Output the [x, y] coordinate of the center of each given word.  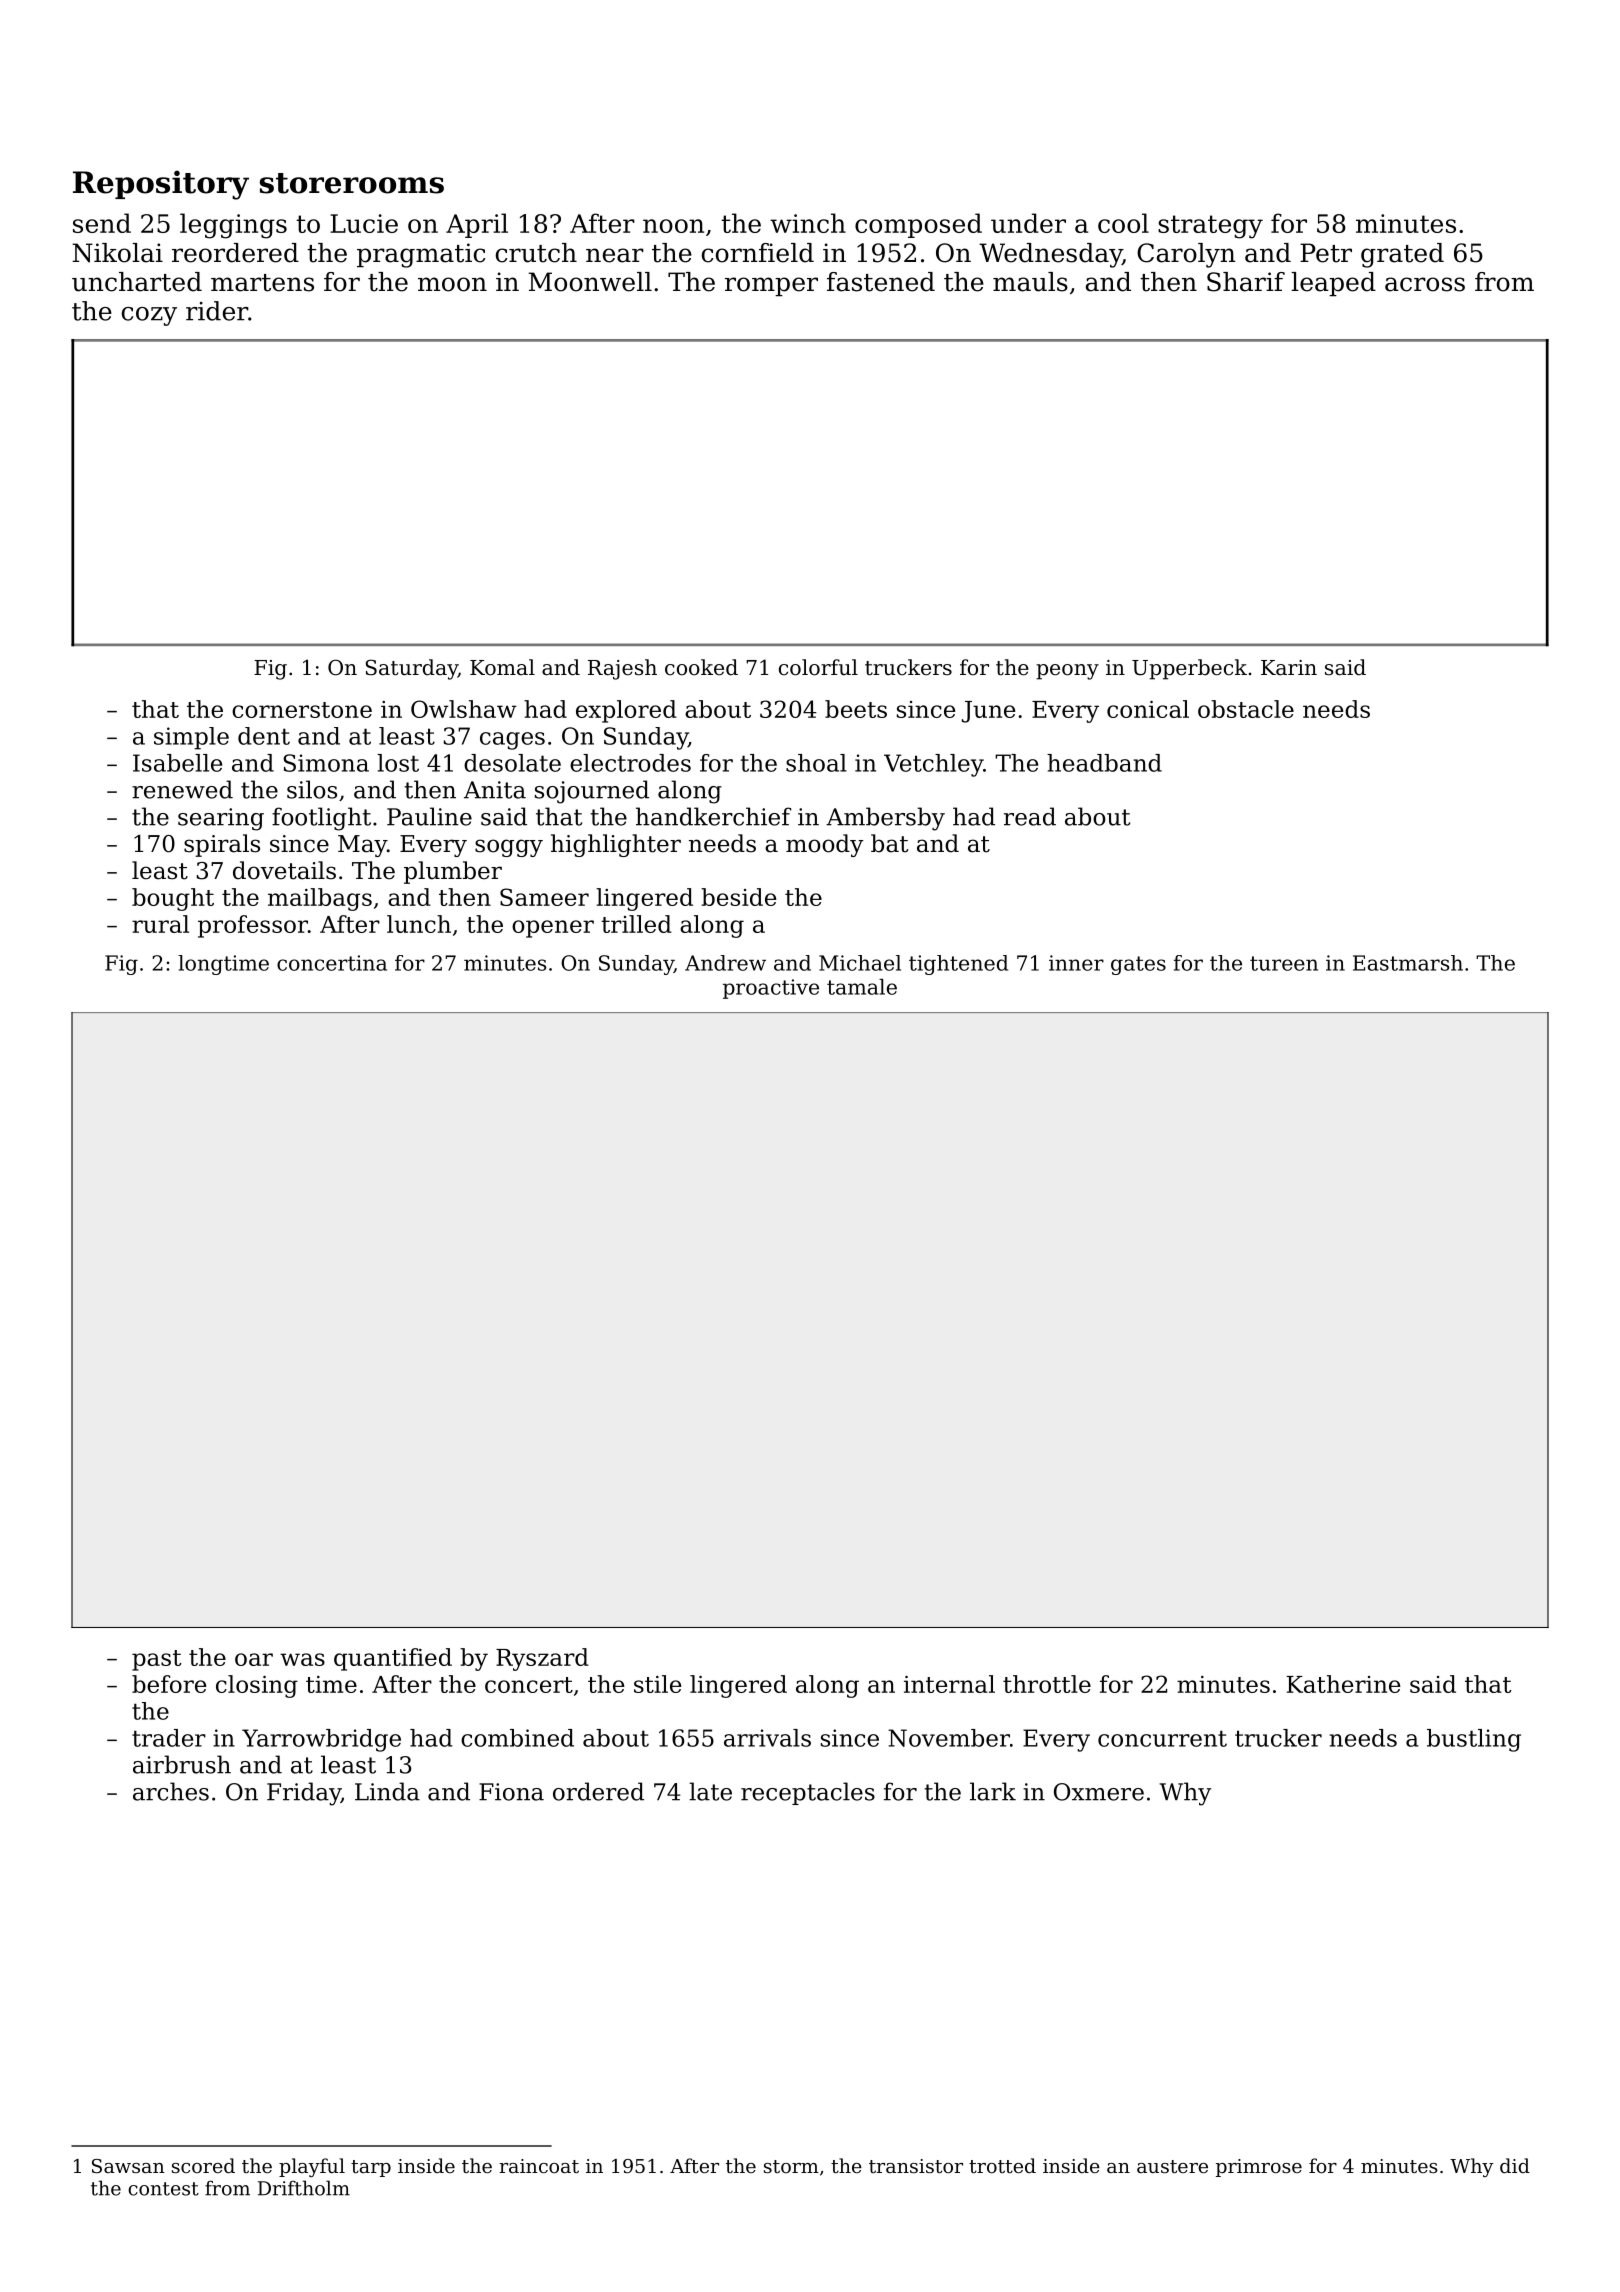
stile [657, 1684]
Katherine [1343, 1684]
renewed [182, 789]
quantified [393, 1659]
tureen [1284, 963]
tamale [862, 987]
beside [738, 897]
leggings [233, 226]
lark [993, 1791]
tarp [371, 2168]
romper [771, 286]
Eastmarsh [1408, 963]
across [1425, 284]
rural [160, 924]
